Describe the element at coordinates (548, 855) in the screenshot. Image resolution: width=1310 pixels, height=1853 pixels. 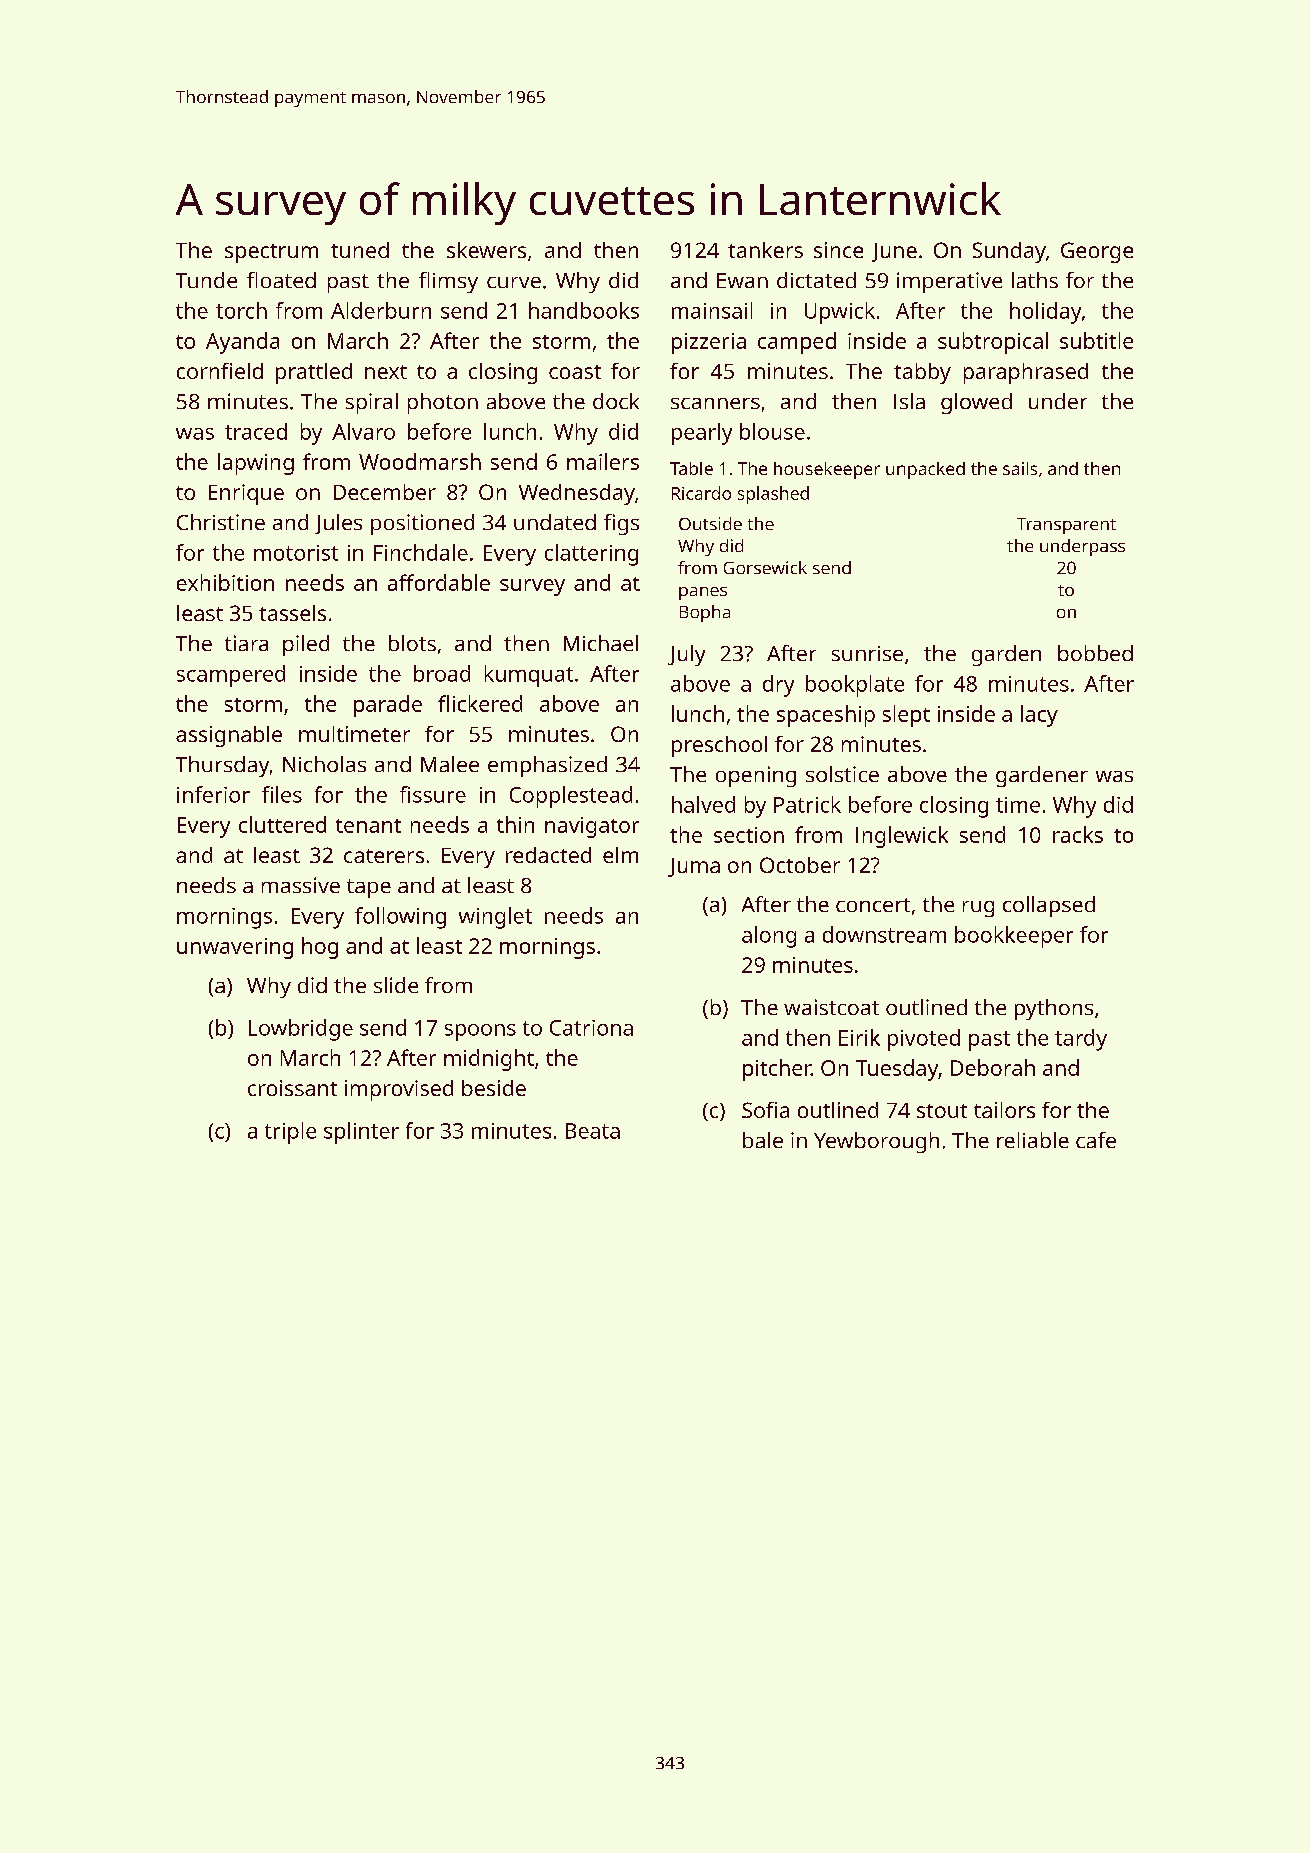
I see `redacted` at that location.
